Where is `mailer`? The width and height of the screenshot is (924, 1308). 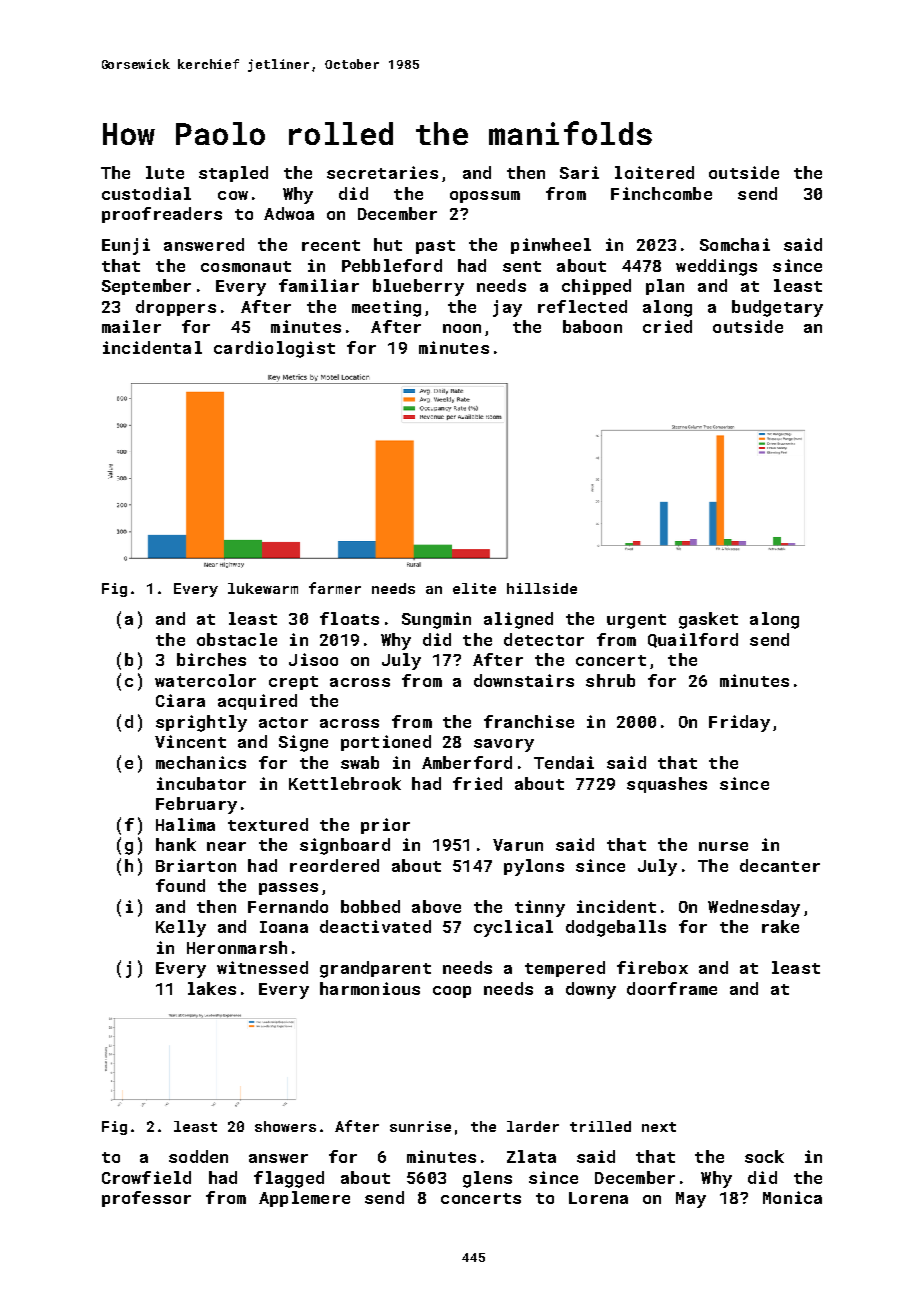
mailer is located at coordinates (131, 326).
